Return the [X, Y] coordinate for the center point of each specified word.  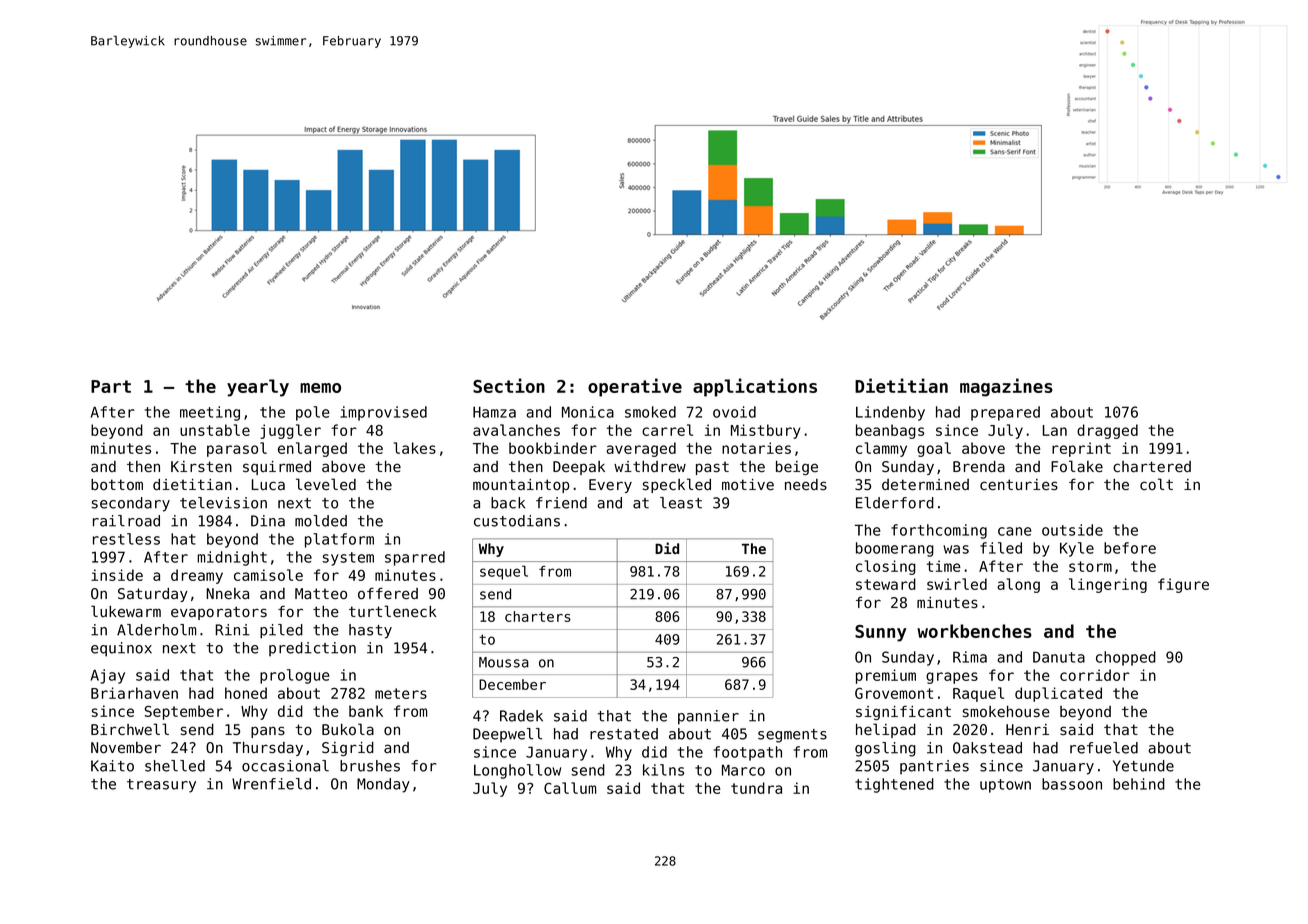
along [1018, 585]
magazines [1006, 387]
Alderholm [156, 630]
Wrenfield [271, 784]
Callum [570, 788]
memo [320, 388]
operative [635, 387]
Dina [268, 521]
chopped [1126, 658]
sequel [504, 572]
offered [388, 593]
